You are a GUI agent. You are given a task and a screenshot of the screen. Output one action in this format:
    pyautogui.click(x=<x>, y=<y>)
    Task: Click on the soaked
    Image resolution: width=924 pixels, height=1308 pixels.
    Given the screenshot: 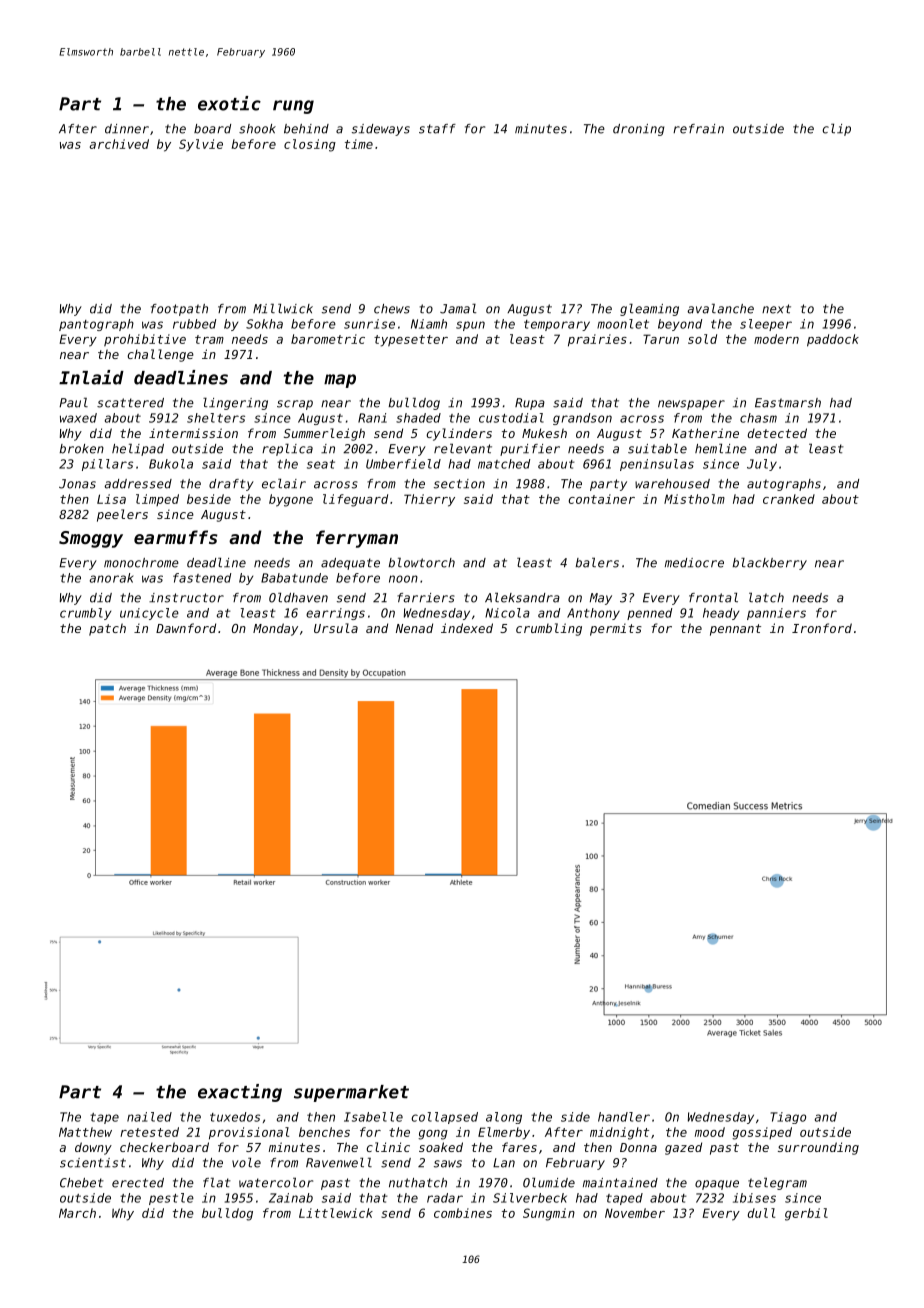 What is the action you would take?
    pyautogui.click(x=441, y=1147)
